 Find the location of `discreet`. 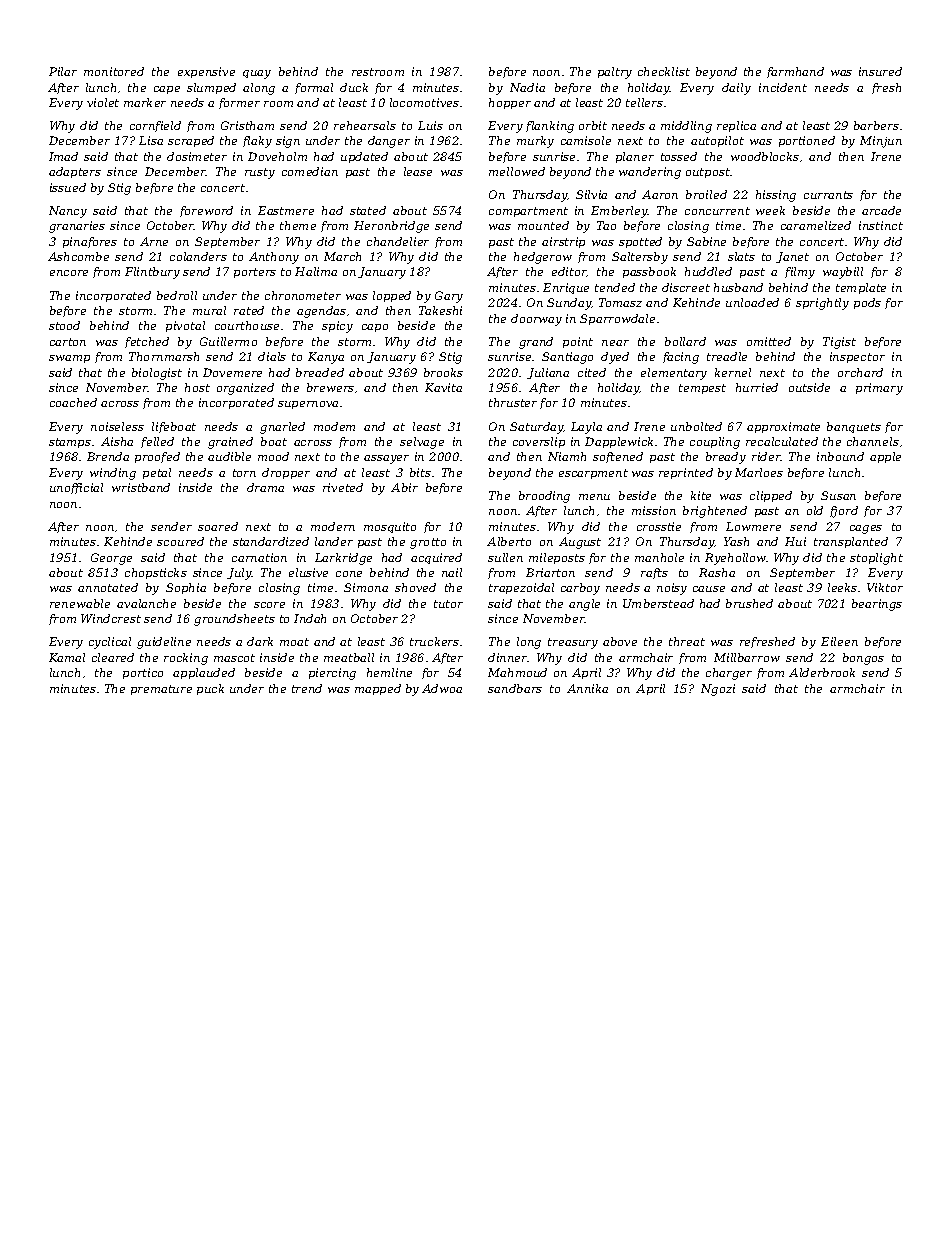

discreet is located at coordinates (686, 287).
